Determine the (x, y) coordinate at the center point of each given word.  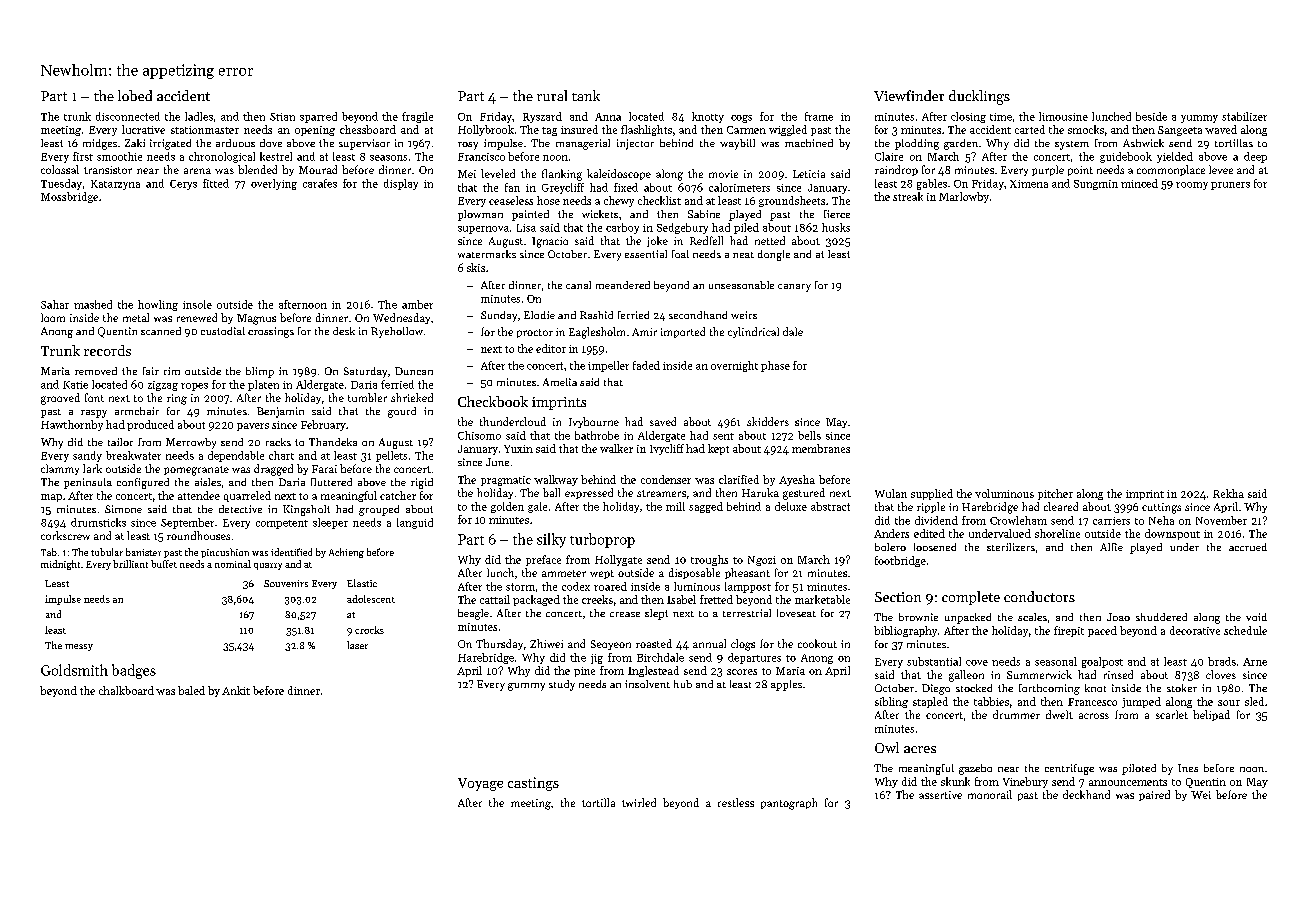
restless (736, 802)
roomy (1192, 186)
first (83, 156)
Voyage (480, 784)
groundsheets (792, 201)
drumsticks (98, 522)
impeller (608, 366)
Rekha (1228, 493)
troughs (709, 560)
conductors (1039, 596)
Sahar (55, 304)
